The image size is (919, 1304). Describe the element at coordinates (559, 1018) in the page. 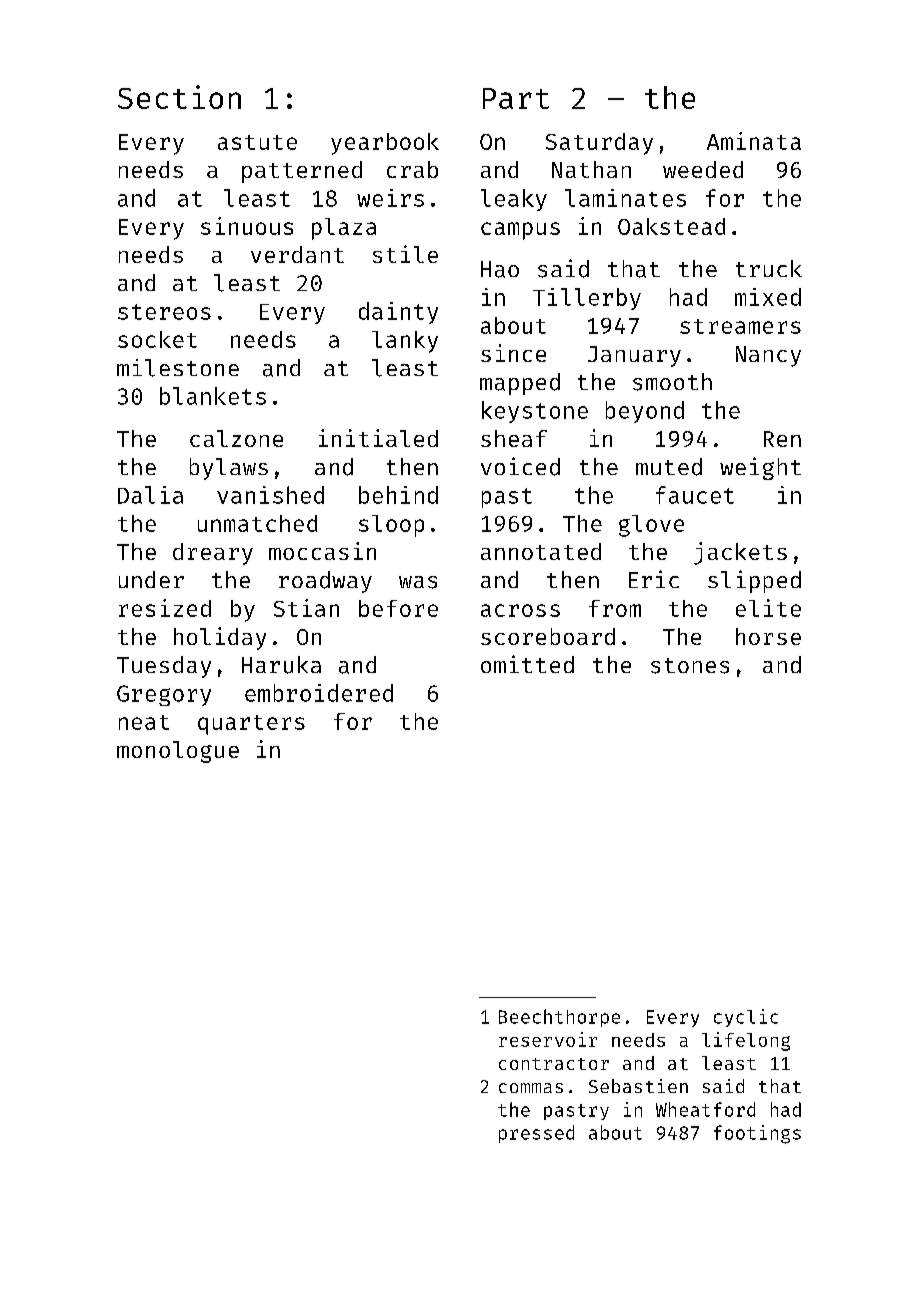

I see `Beechthorpe` at that location.
